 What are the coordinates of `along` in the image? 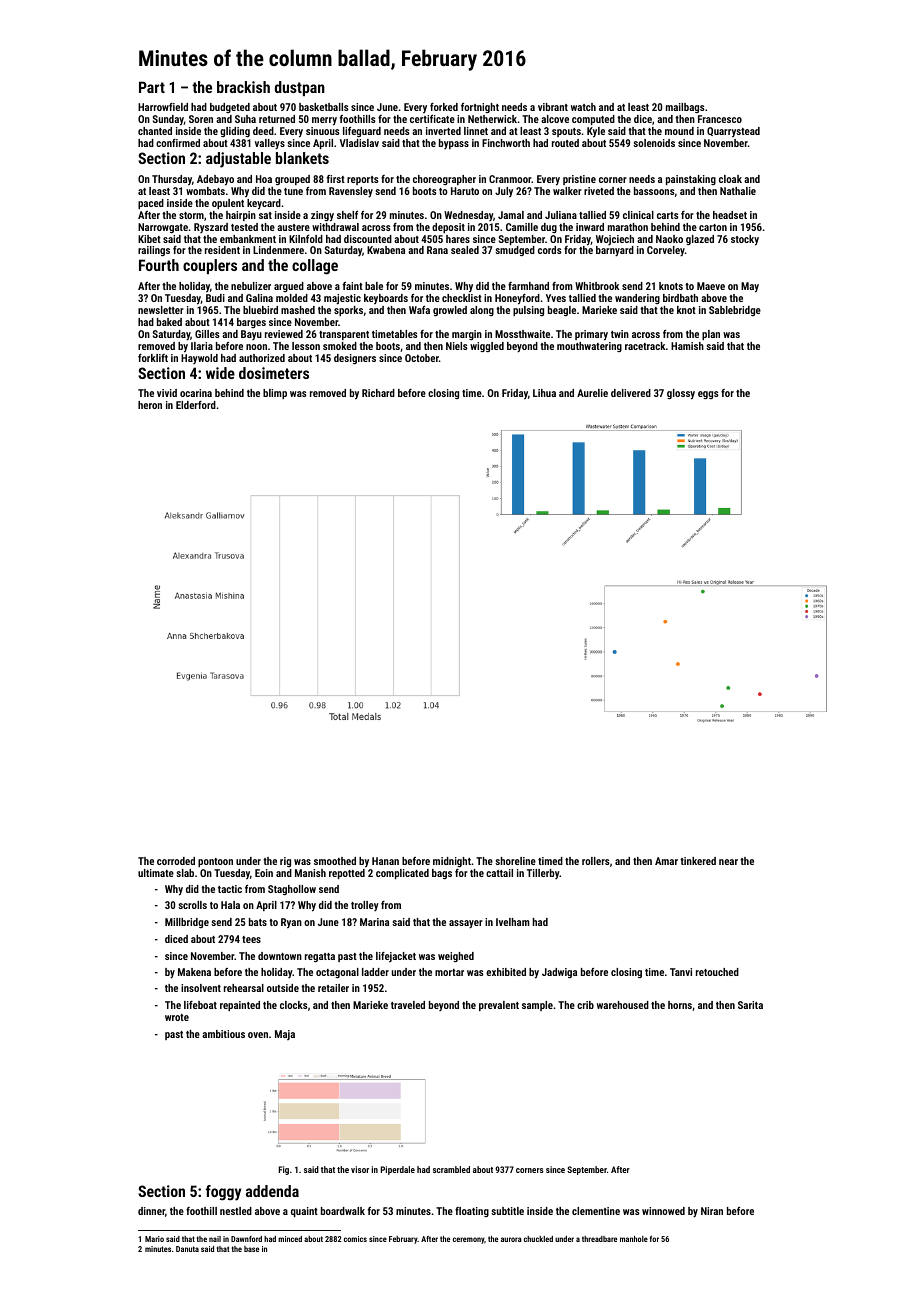 It's located at (482, 311).
